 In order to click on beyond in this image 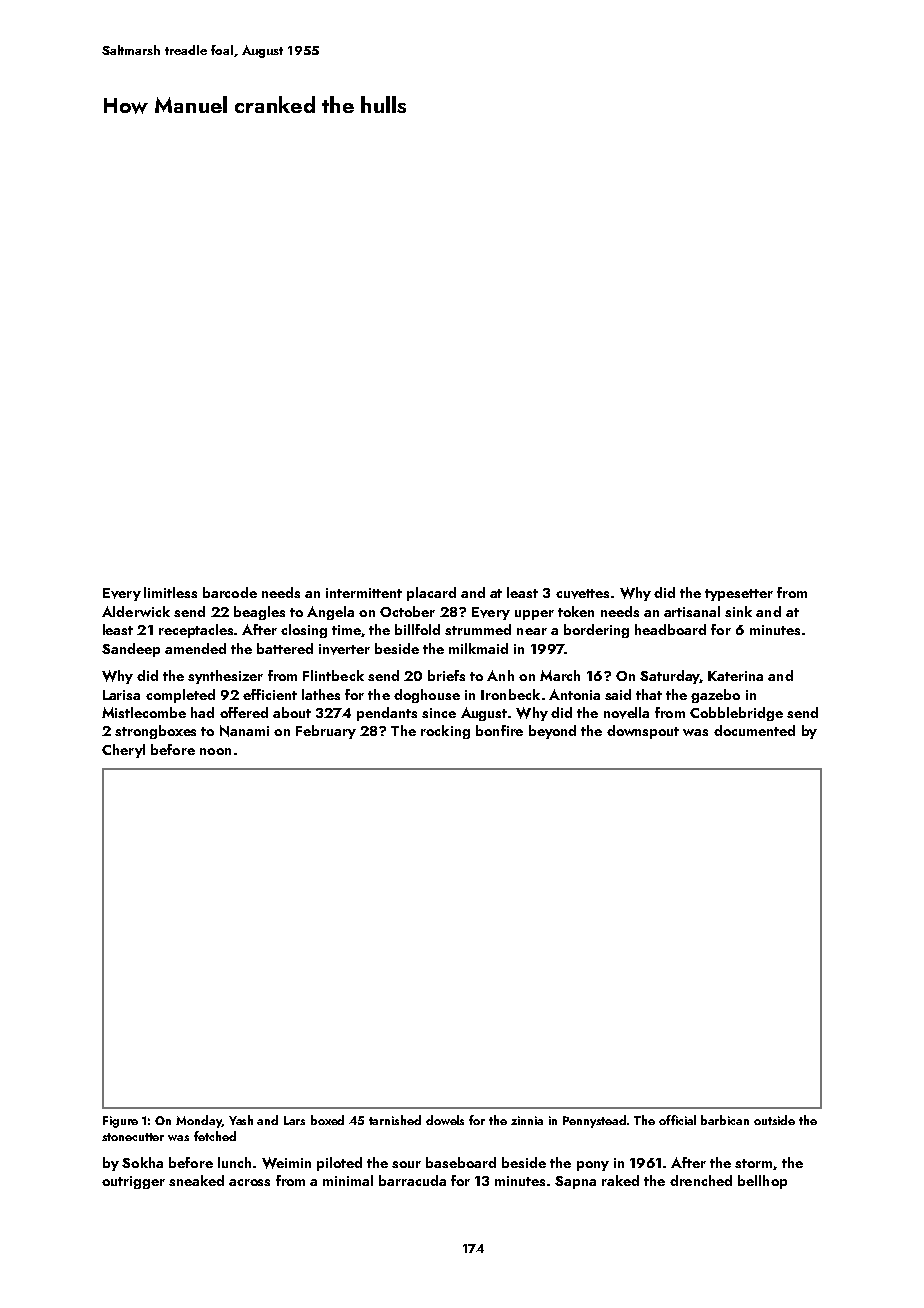, I will do `click(552, 732)`.
